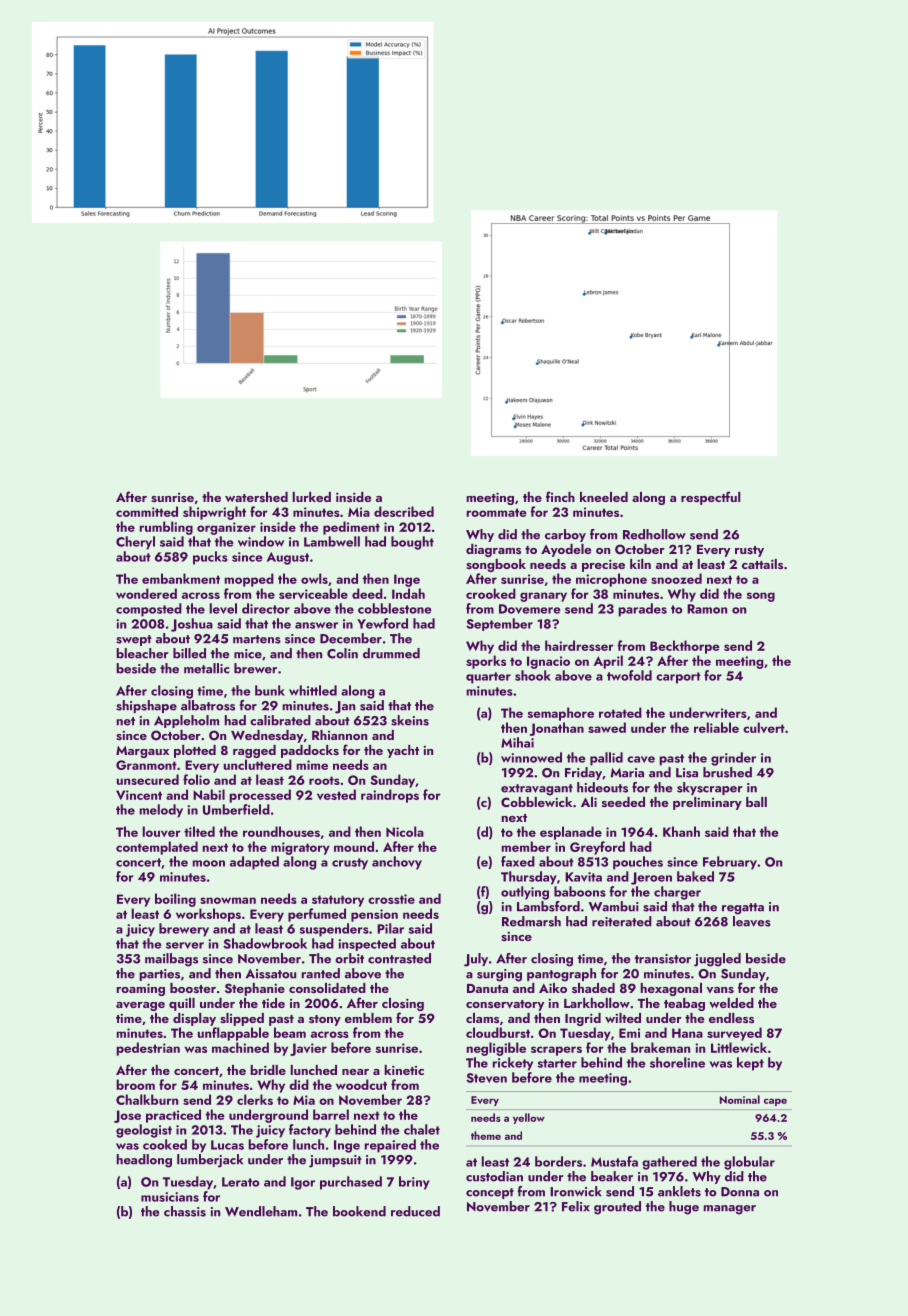 The width and height of the screenshot is (908, 1316). What do you see at coordinates (361, 1084) in the screenshot?
I see `woodcut` at bounding box center [361, 1084].
